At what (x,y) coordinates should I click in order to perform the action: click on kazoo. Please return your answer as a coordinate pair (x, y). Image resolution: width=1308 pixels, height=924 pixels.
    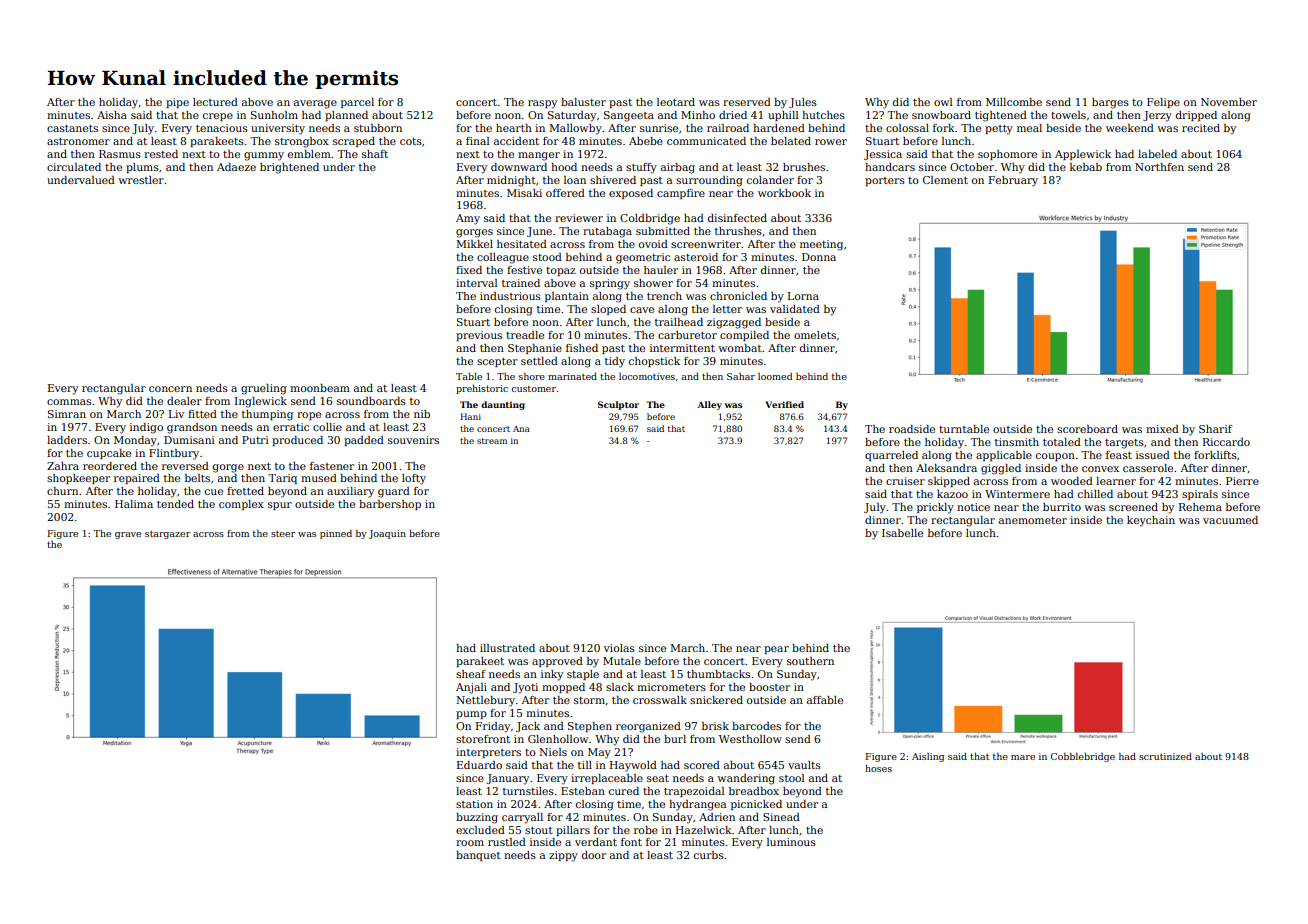
    Looking at the image, I should click on (952, 494).
